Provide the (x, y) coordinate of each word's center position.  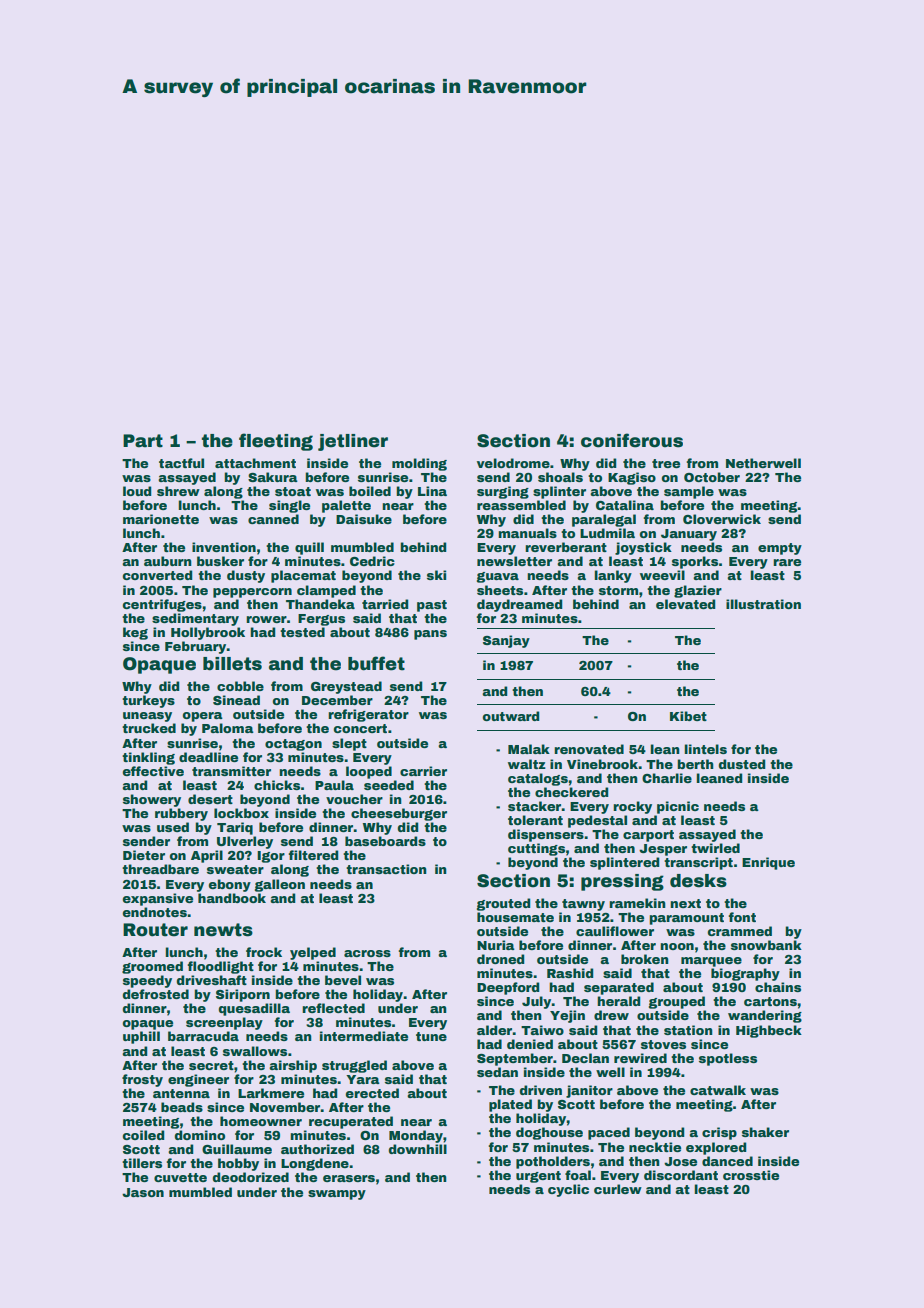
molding (419, 464)
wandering (765, 1016)
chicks (277, 785)
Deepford (508, 988)
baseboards (385, 841)
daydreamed (520, 605)
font (742, 917)
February (196, 647)
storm (618, 590)
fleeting (276, 442)
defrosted (156, 994)
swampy (337, 1195)
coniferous (632, 440)
